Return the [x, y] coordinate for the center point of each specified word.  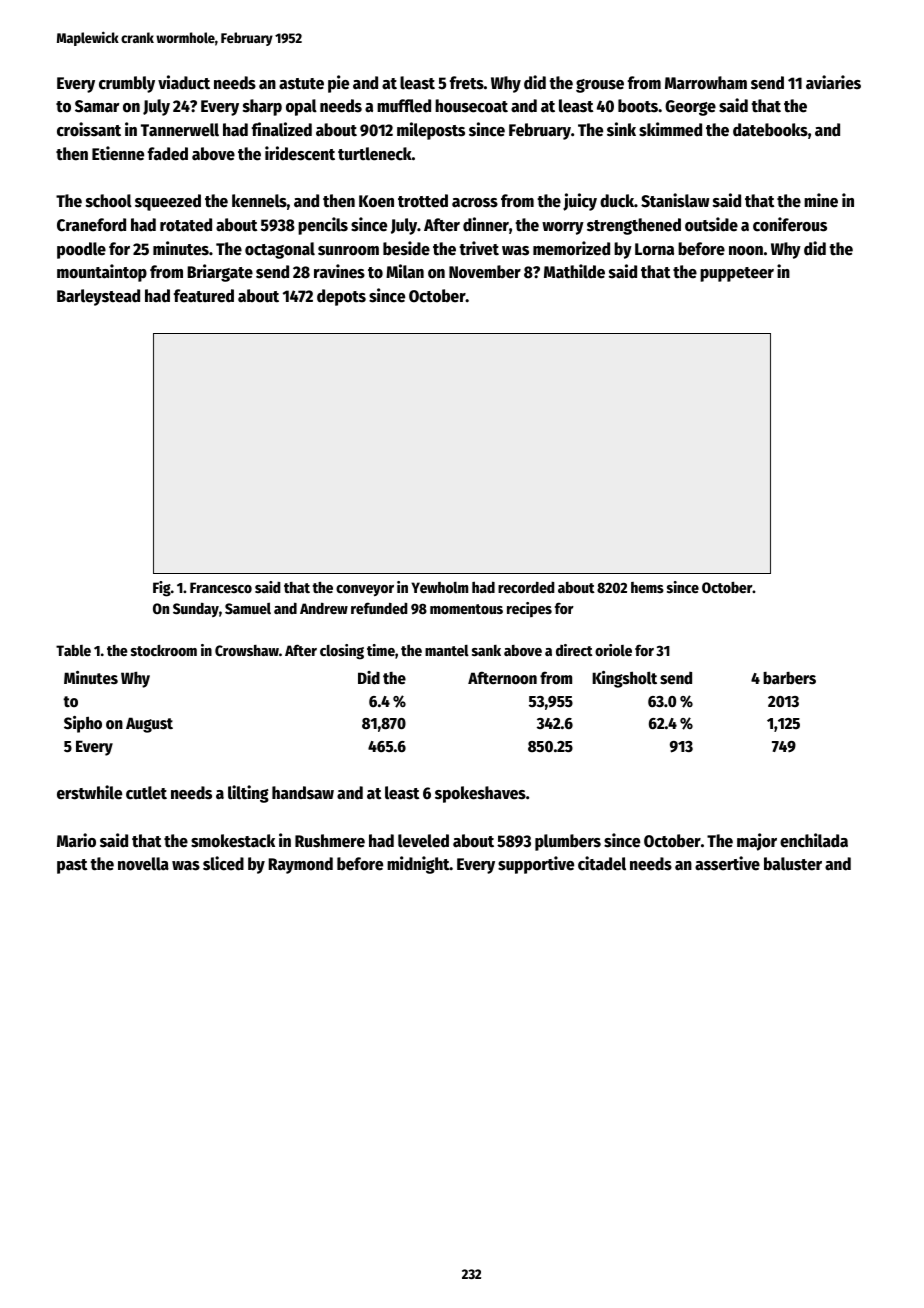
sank [486, 650]
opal [301, 107]
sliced [223, 863]
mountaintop [102, 273]
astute [301, 84]
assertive [727, 863]
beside [406, 248]
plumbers [568, 842]
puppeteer [737, 274]
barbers [789, 678]
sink [621, 129]
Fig [162, 589]
